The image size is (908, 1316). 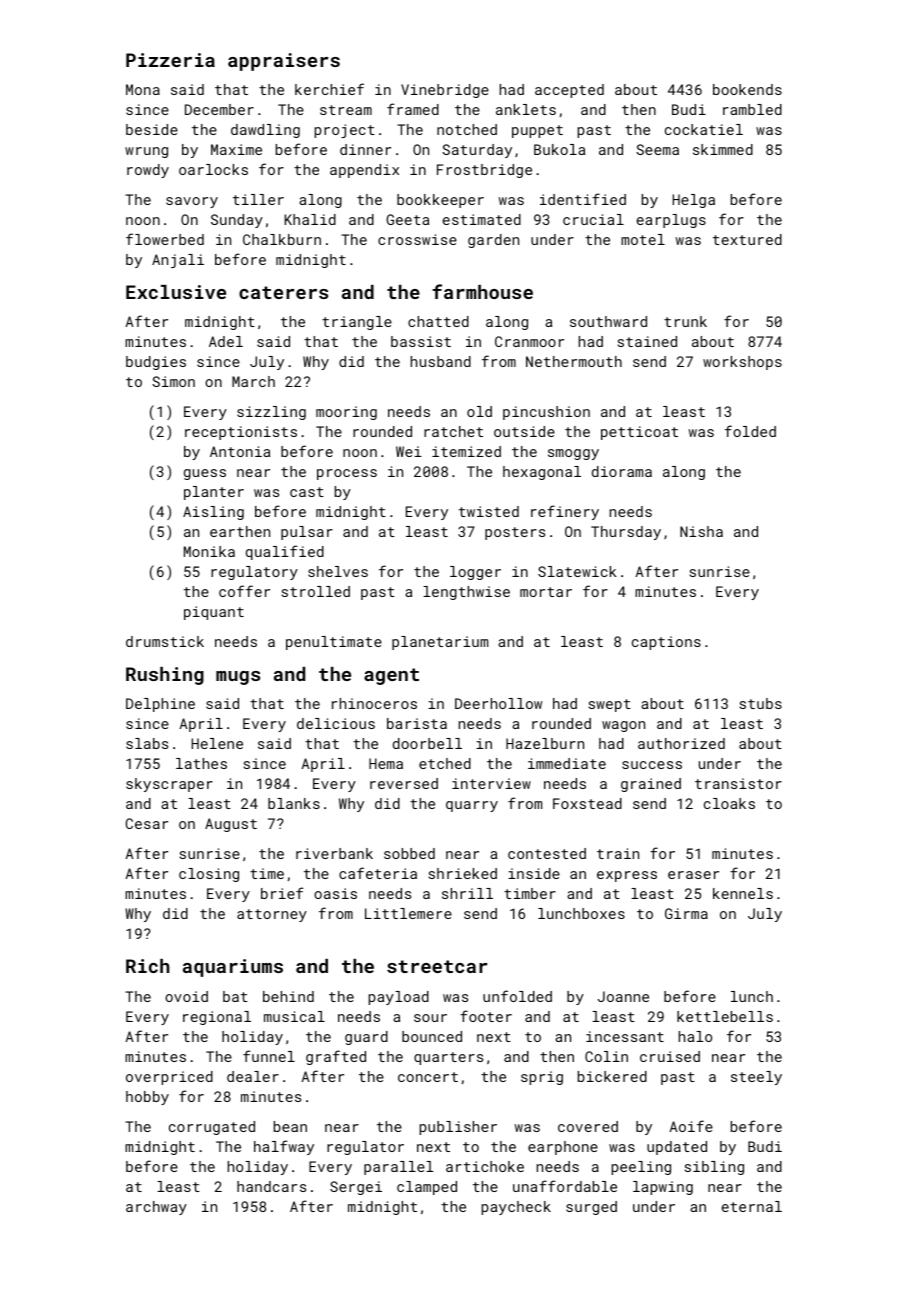 What do you see at coordinates (267, 873) in the screenshot?
I see `time` at bounding box center [267, 873].
